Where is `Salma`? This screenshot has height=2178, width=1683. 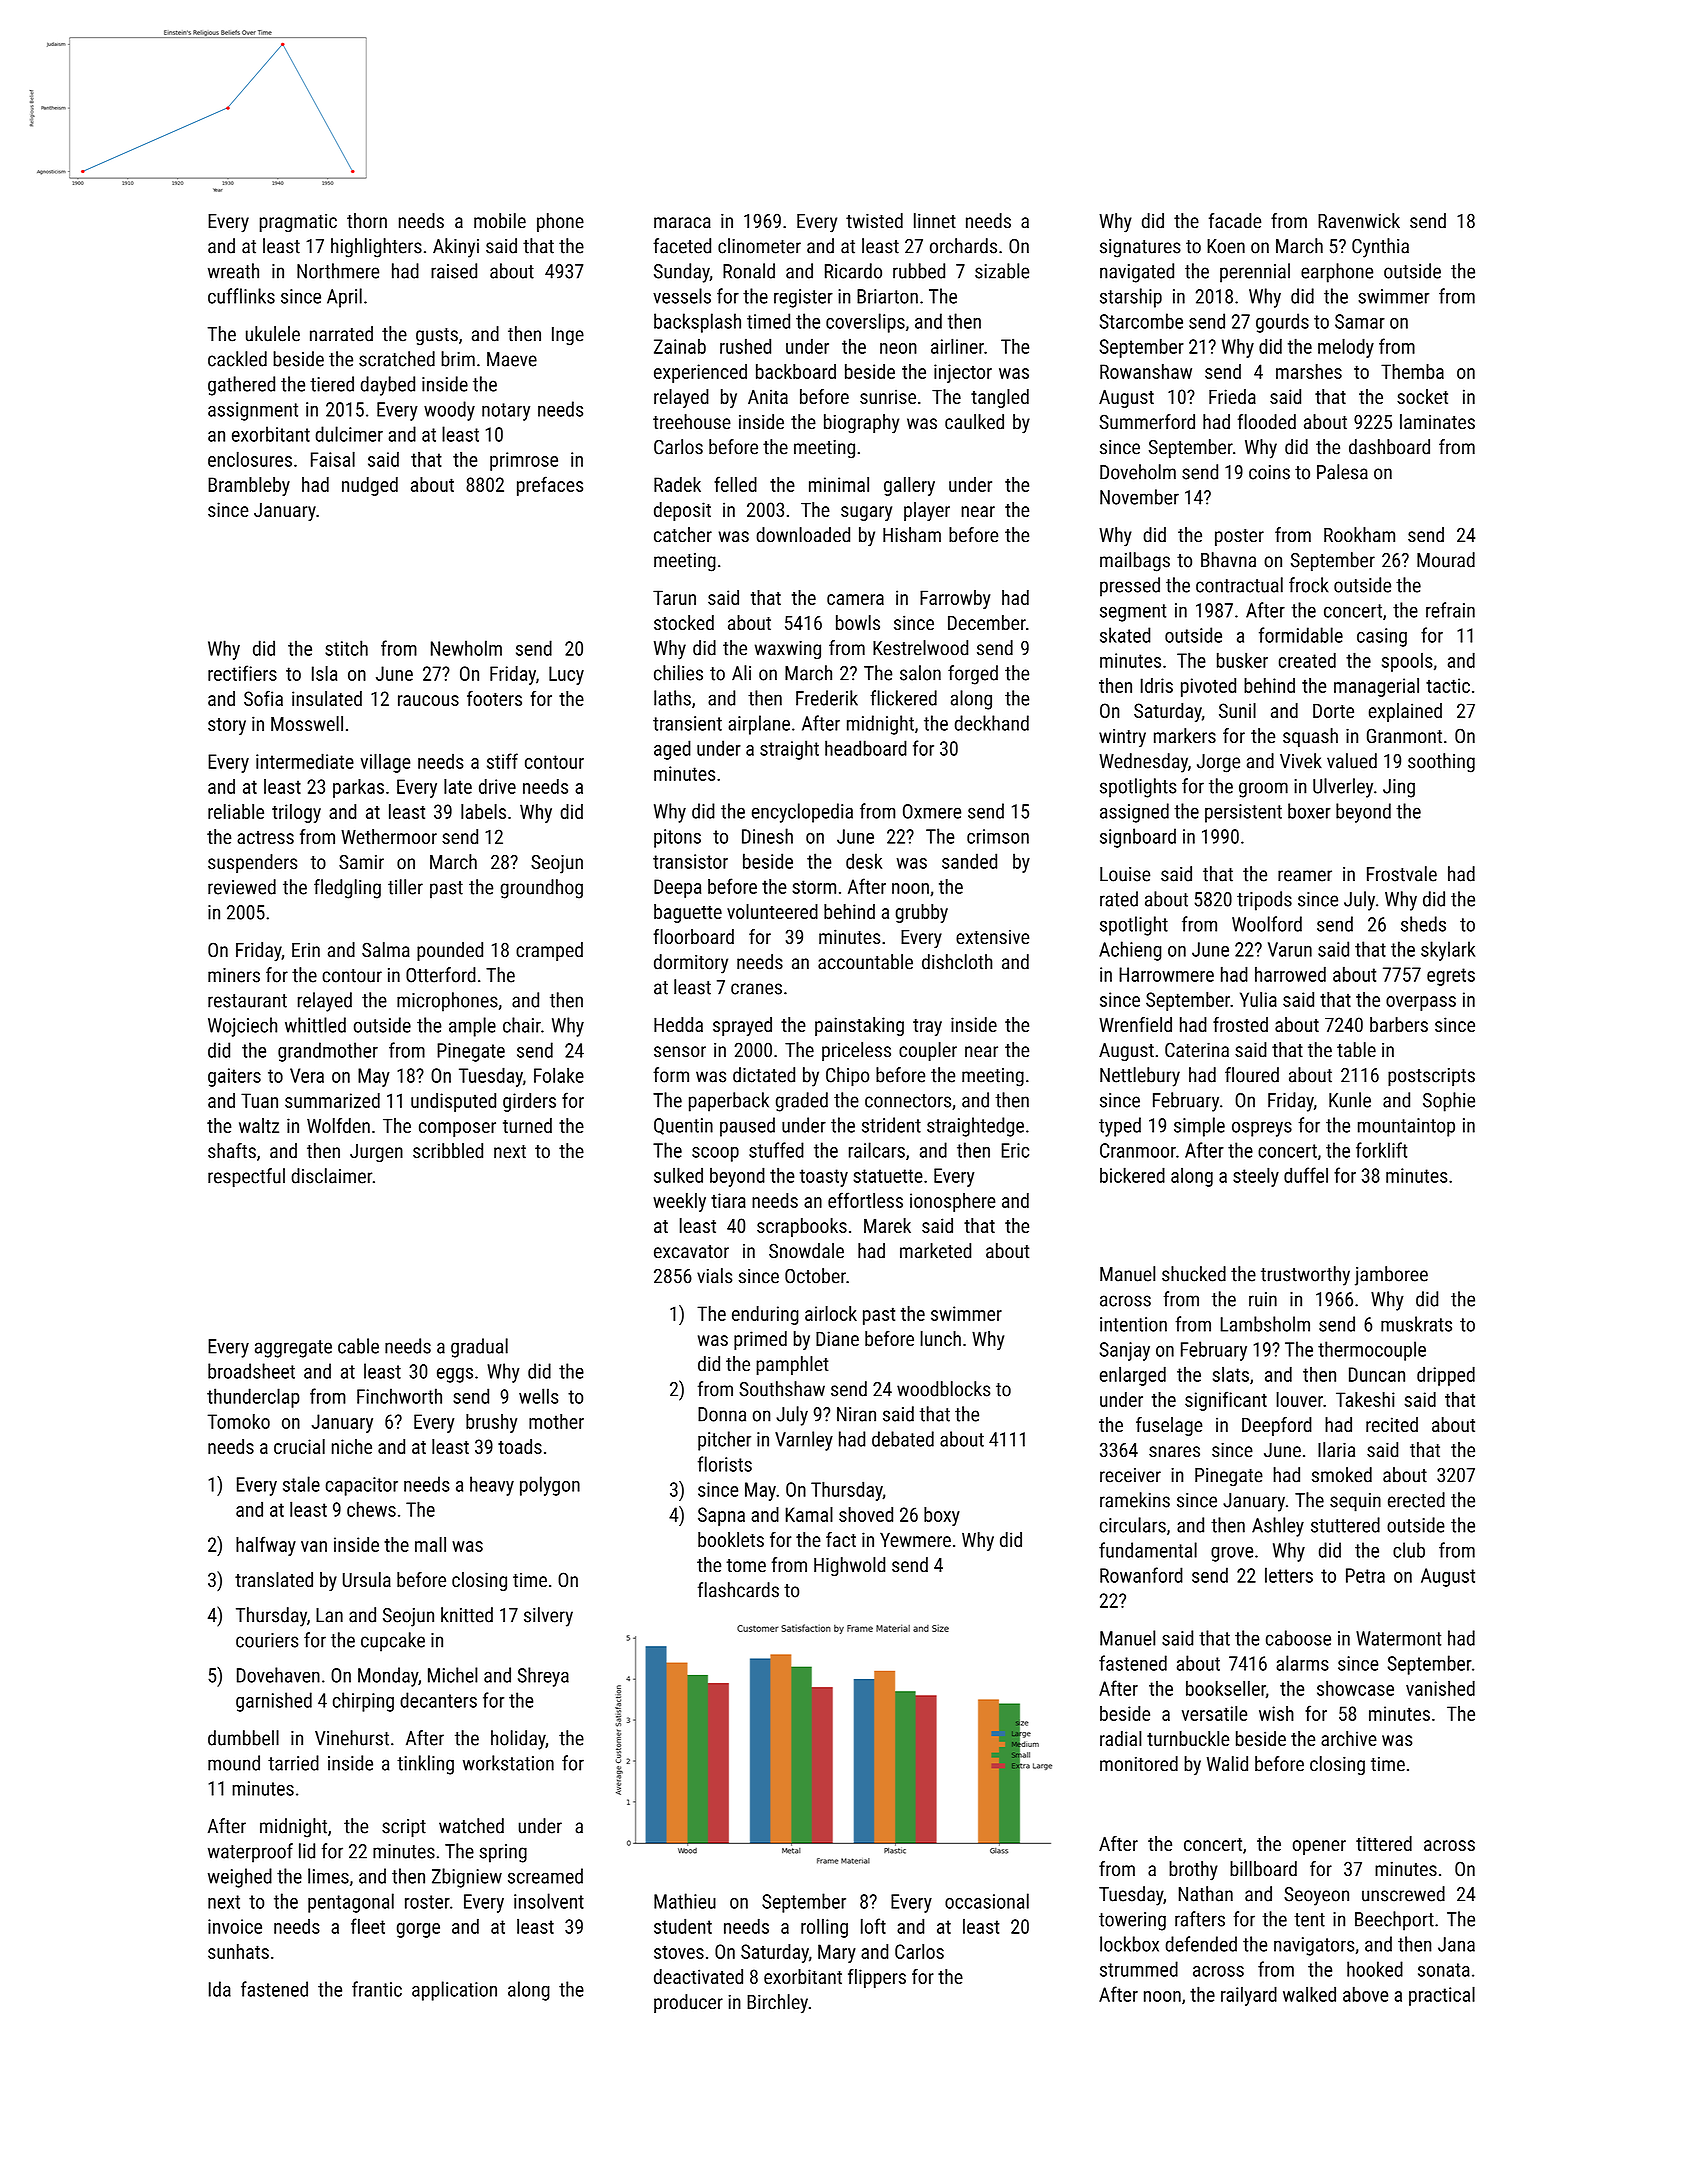 Salma is located at coordinates (386, 949).
